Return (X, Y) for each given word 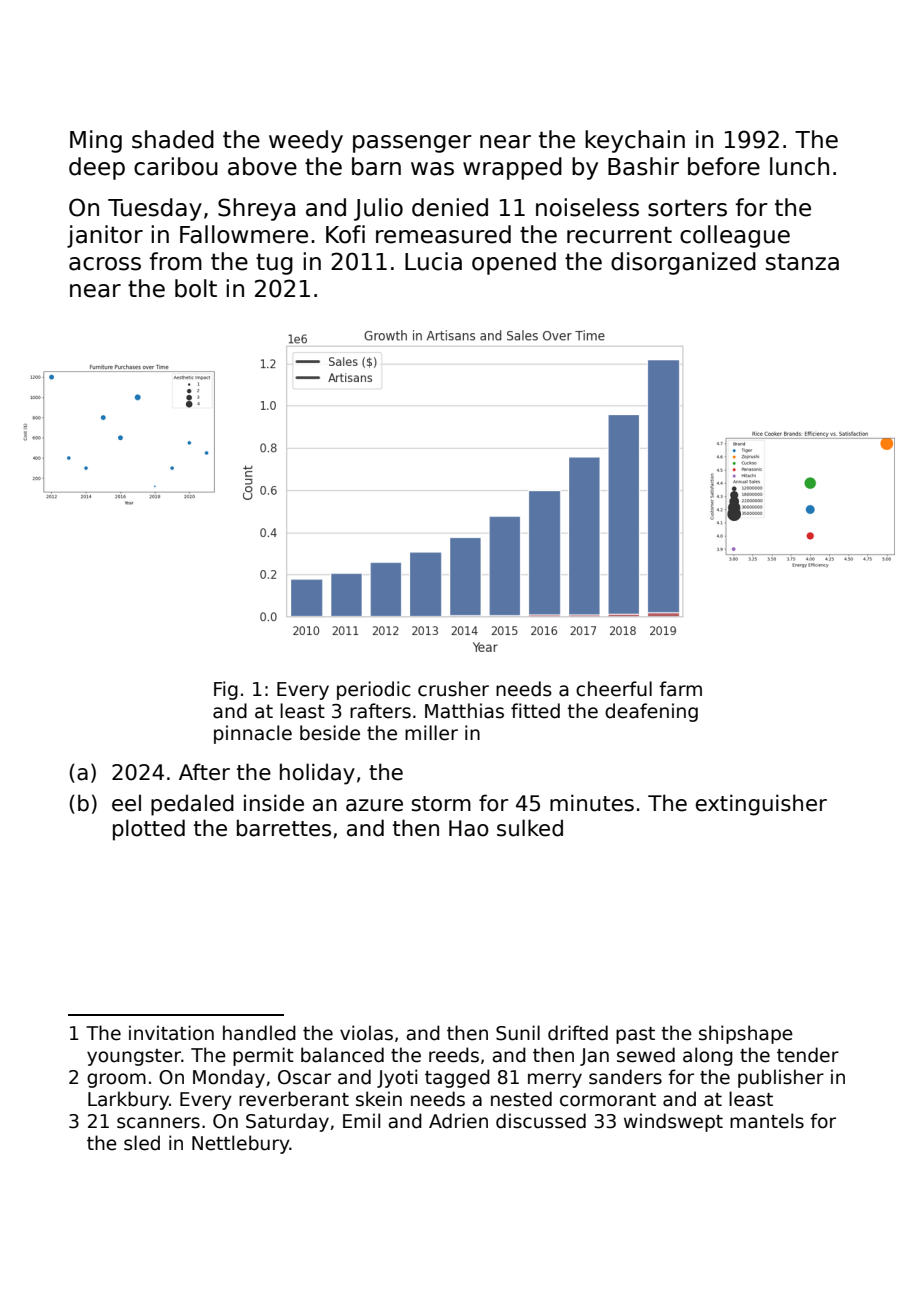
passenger (412, 144)
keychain (635, 141)
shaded (173, 139)
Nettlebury (241, 1144)
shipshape (746, 1034)
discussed (541, 1121)
